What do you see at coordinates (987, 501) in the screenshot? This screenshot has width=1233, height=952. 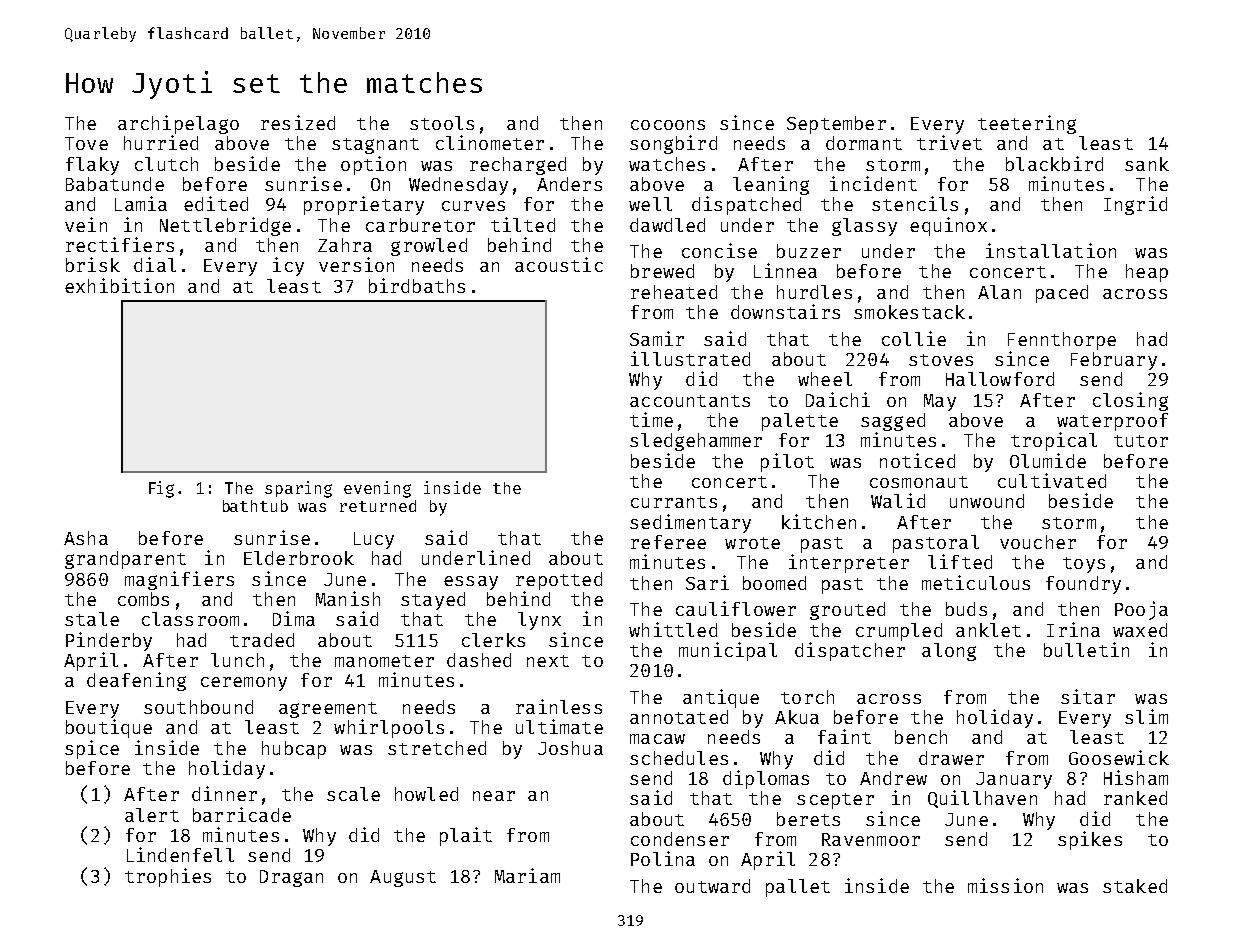 I see `unwound` at bounding box center [987, 501].
